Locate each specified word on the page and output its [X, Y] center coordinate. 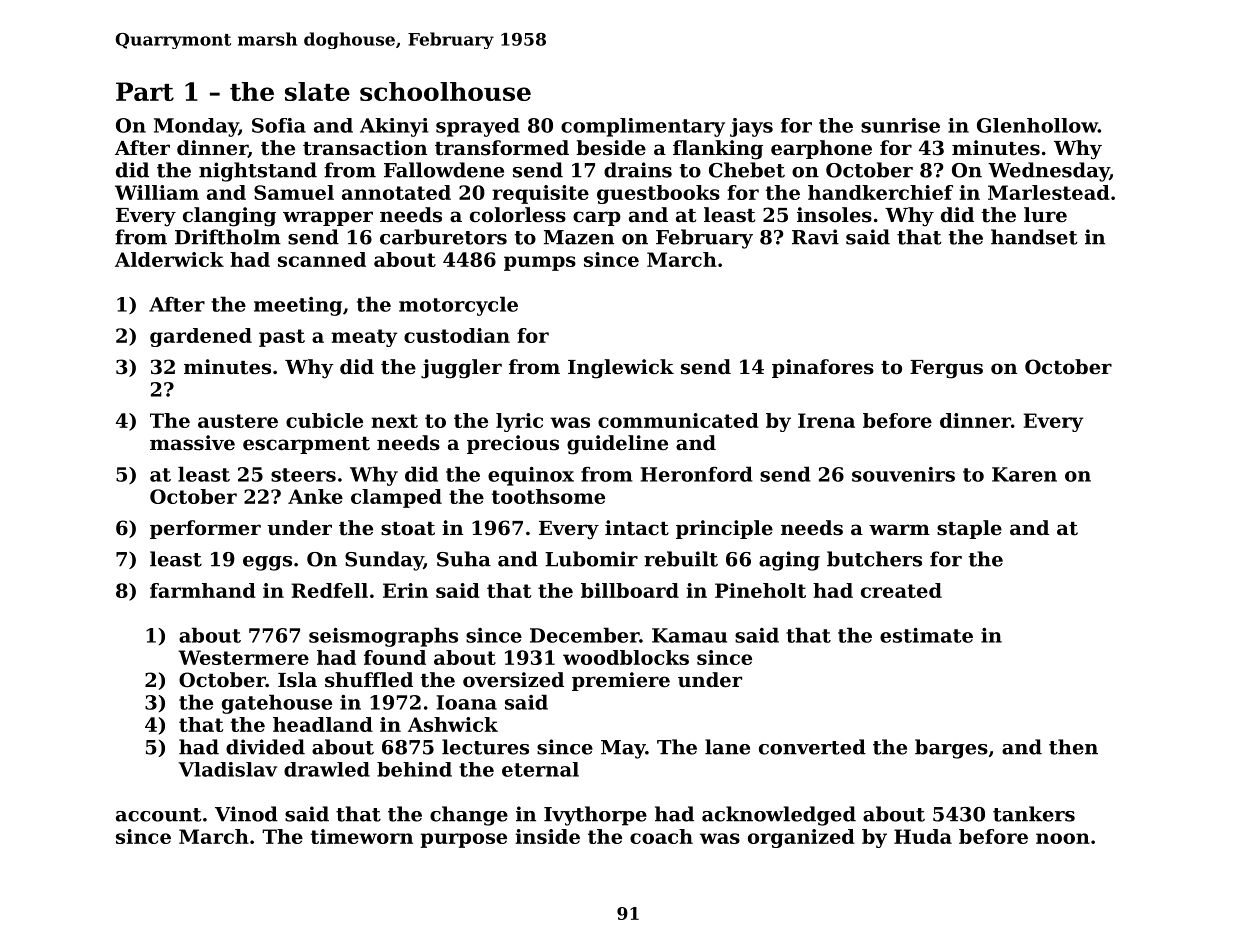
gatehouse [277, 704]
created [901, 590]
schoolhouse [445, 91]
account [159, 815]
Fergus [946, 369]
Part [145, 91]
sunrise [900, 125]
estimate [926, 635]
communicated [678, 420]
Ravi [815, 237]
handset [1034, 237]
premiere [621, 681]
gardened [201, 337]
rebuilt [681, 559]
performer [205, 529]
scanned [322, 259]
